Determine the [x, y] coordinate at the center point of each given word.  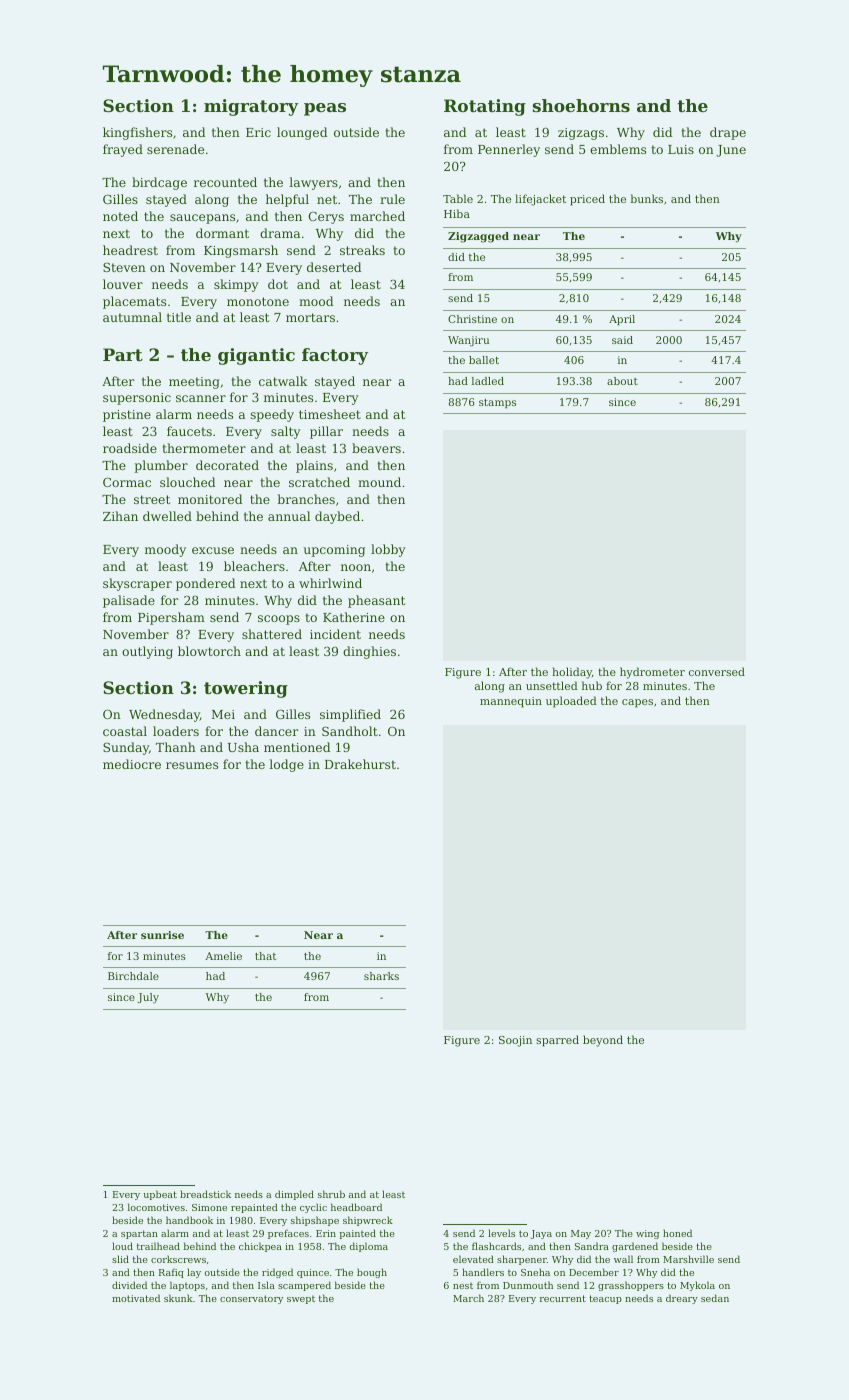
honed [677, 1233]
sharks [381, 976]
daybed [337, 517]
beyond [603, 1041]
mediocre [132, 764]
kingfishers [137, 133]
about [622, 381]
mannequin [511, 702]
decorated [227, 465]
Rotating [485, 107]
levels [501, 1233]
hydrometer [652, 673]
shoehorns [581, 105]
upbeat [160, 1195]
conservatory [251, 1299]
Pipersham [171, 618]
